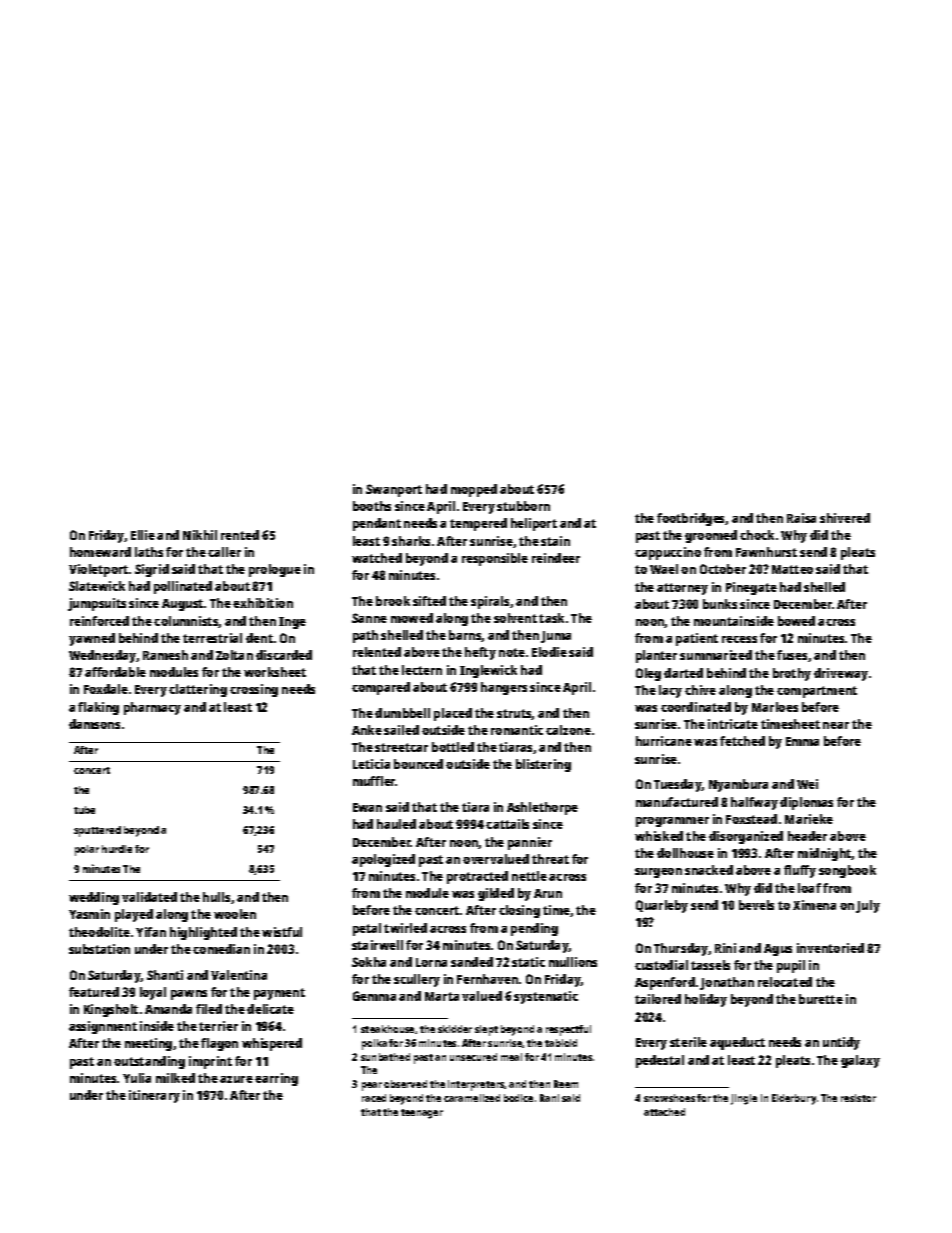 Image resolution: width=952 pixels, height=1233 pixels. Describe the element at coordinates (374, 781) in the screenshot. I see `muffler` at that location.
